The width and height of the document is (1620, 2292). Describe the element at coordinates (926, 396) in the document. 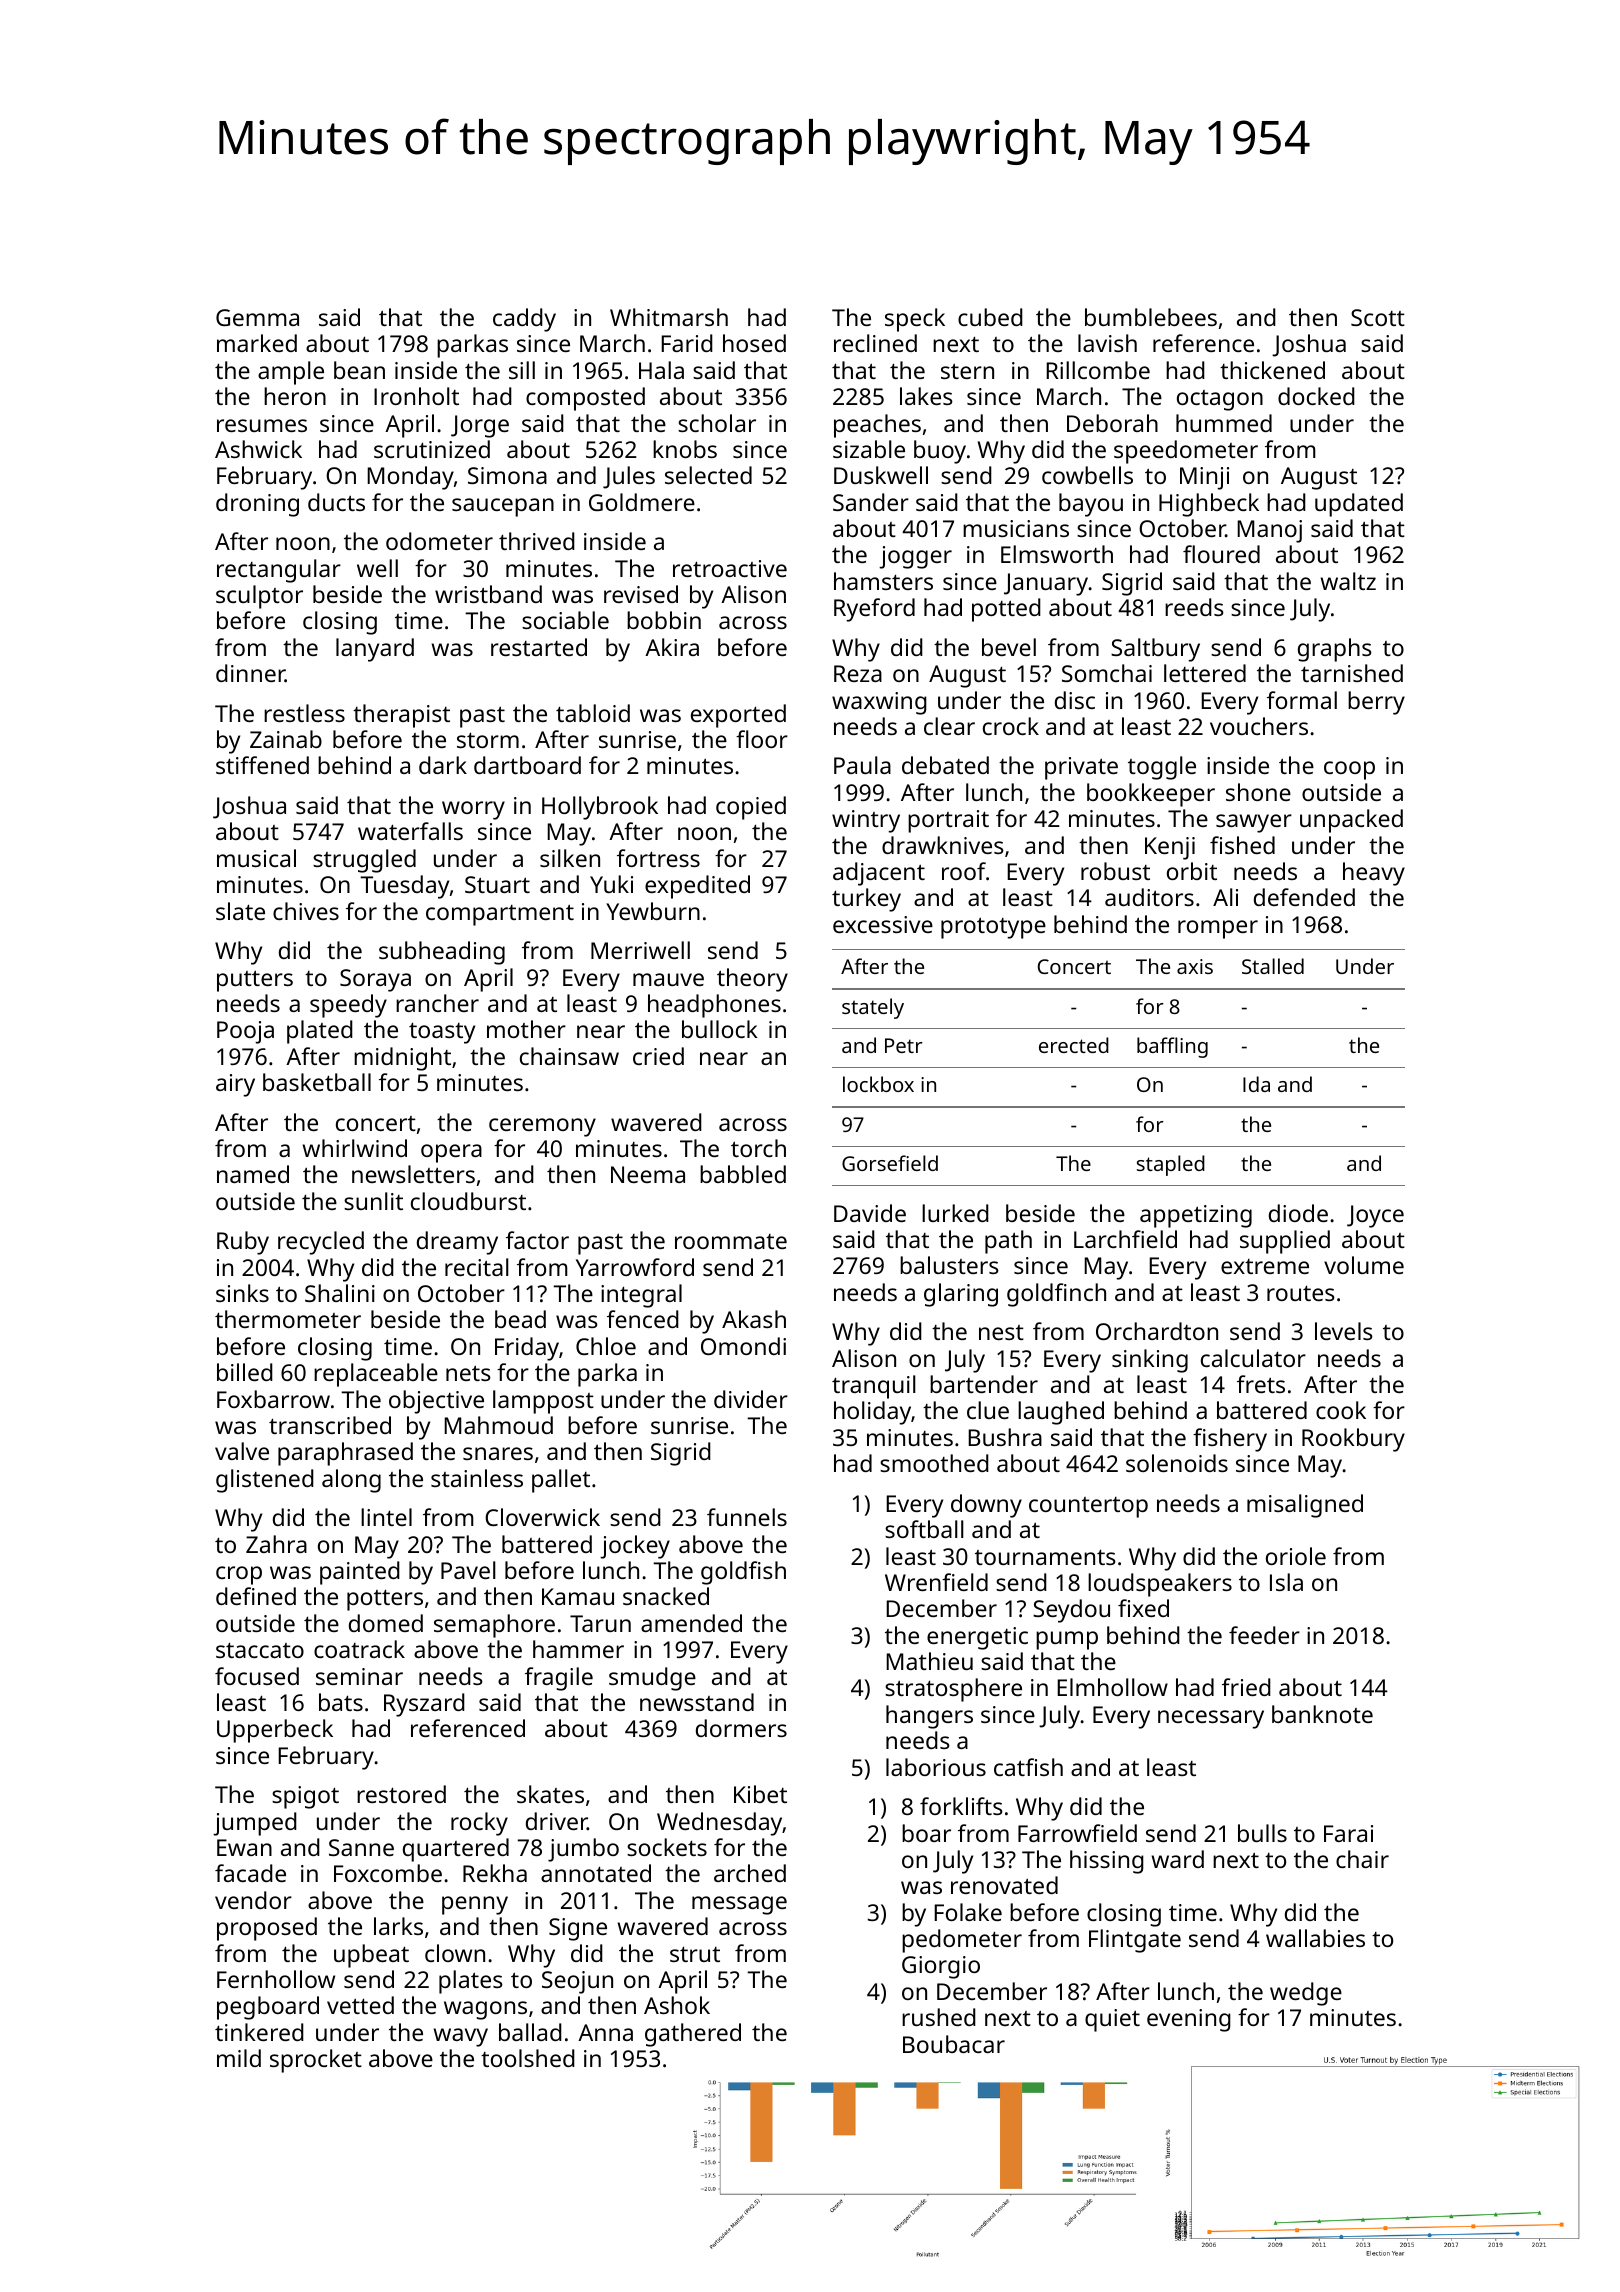

I see `lakes` at that location.
